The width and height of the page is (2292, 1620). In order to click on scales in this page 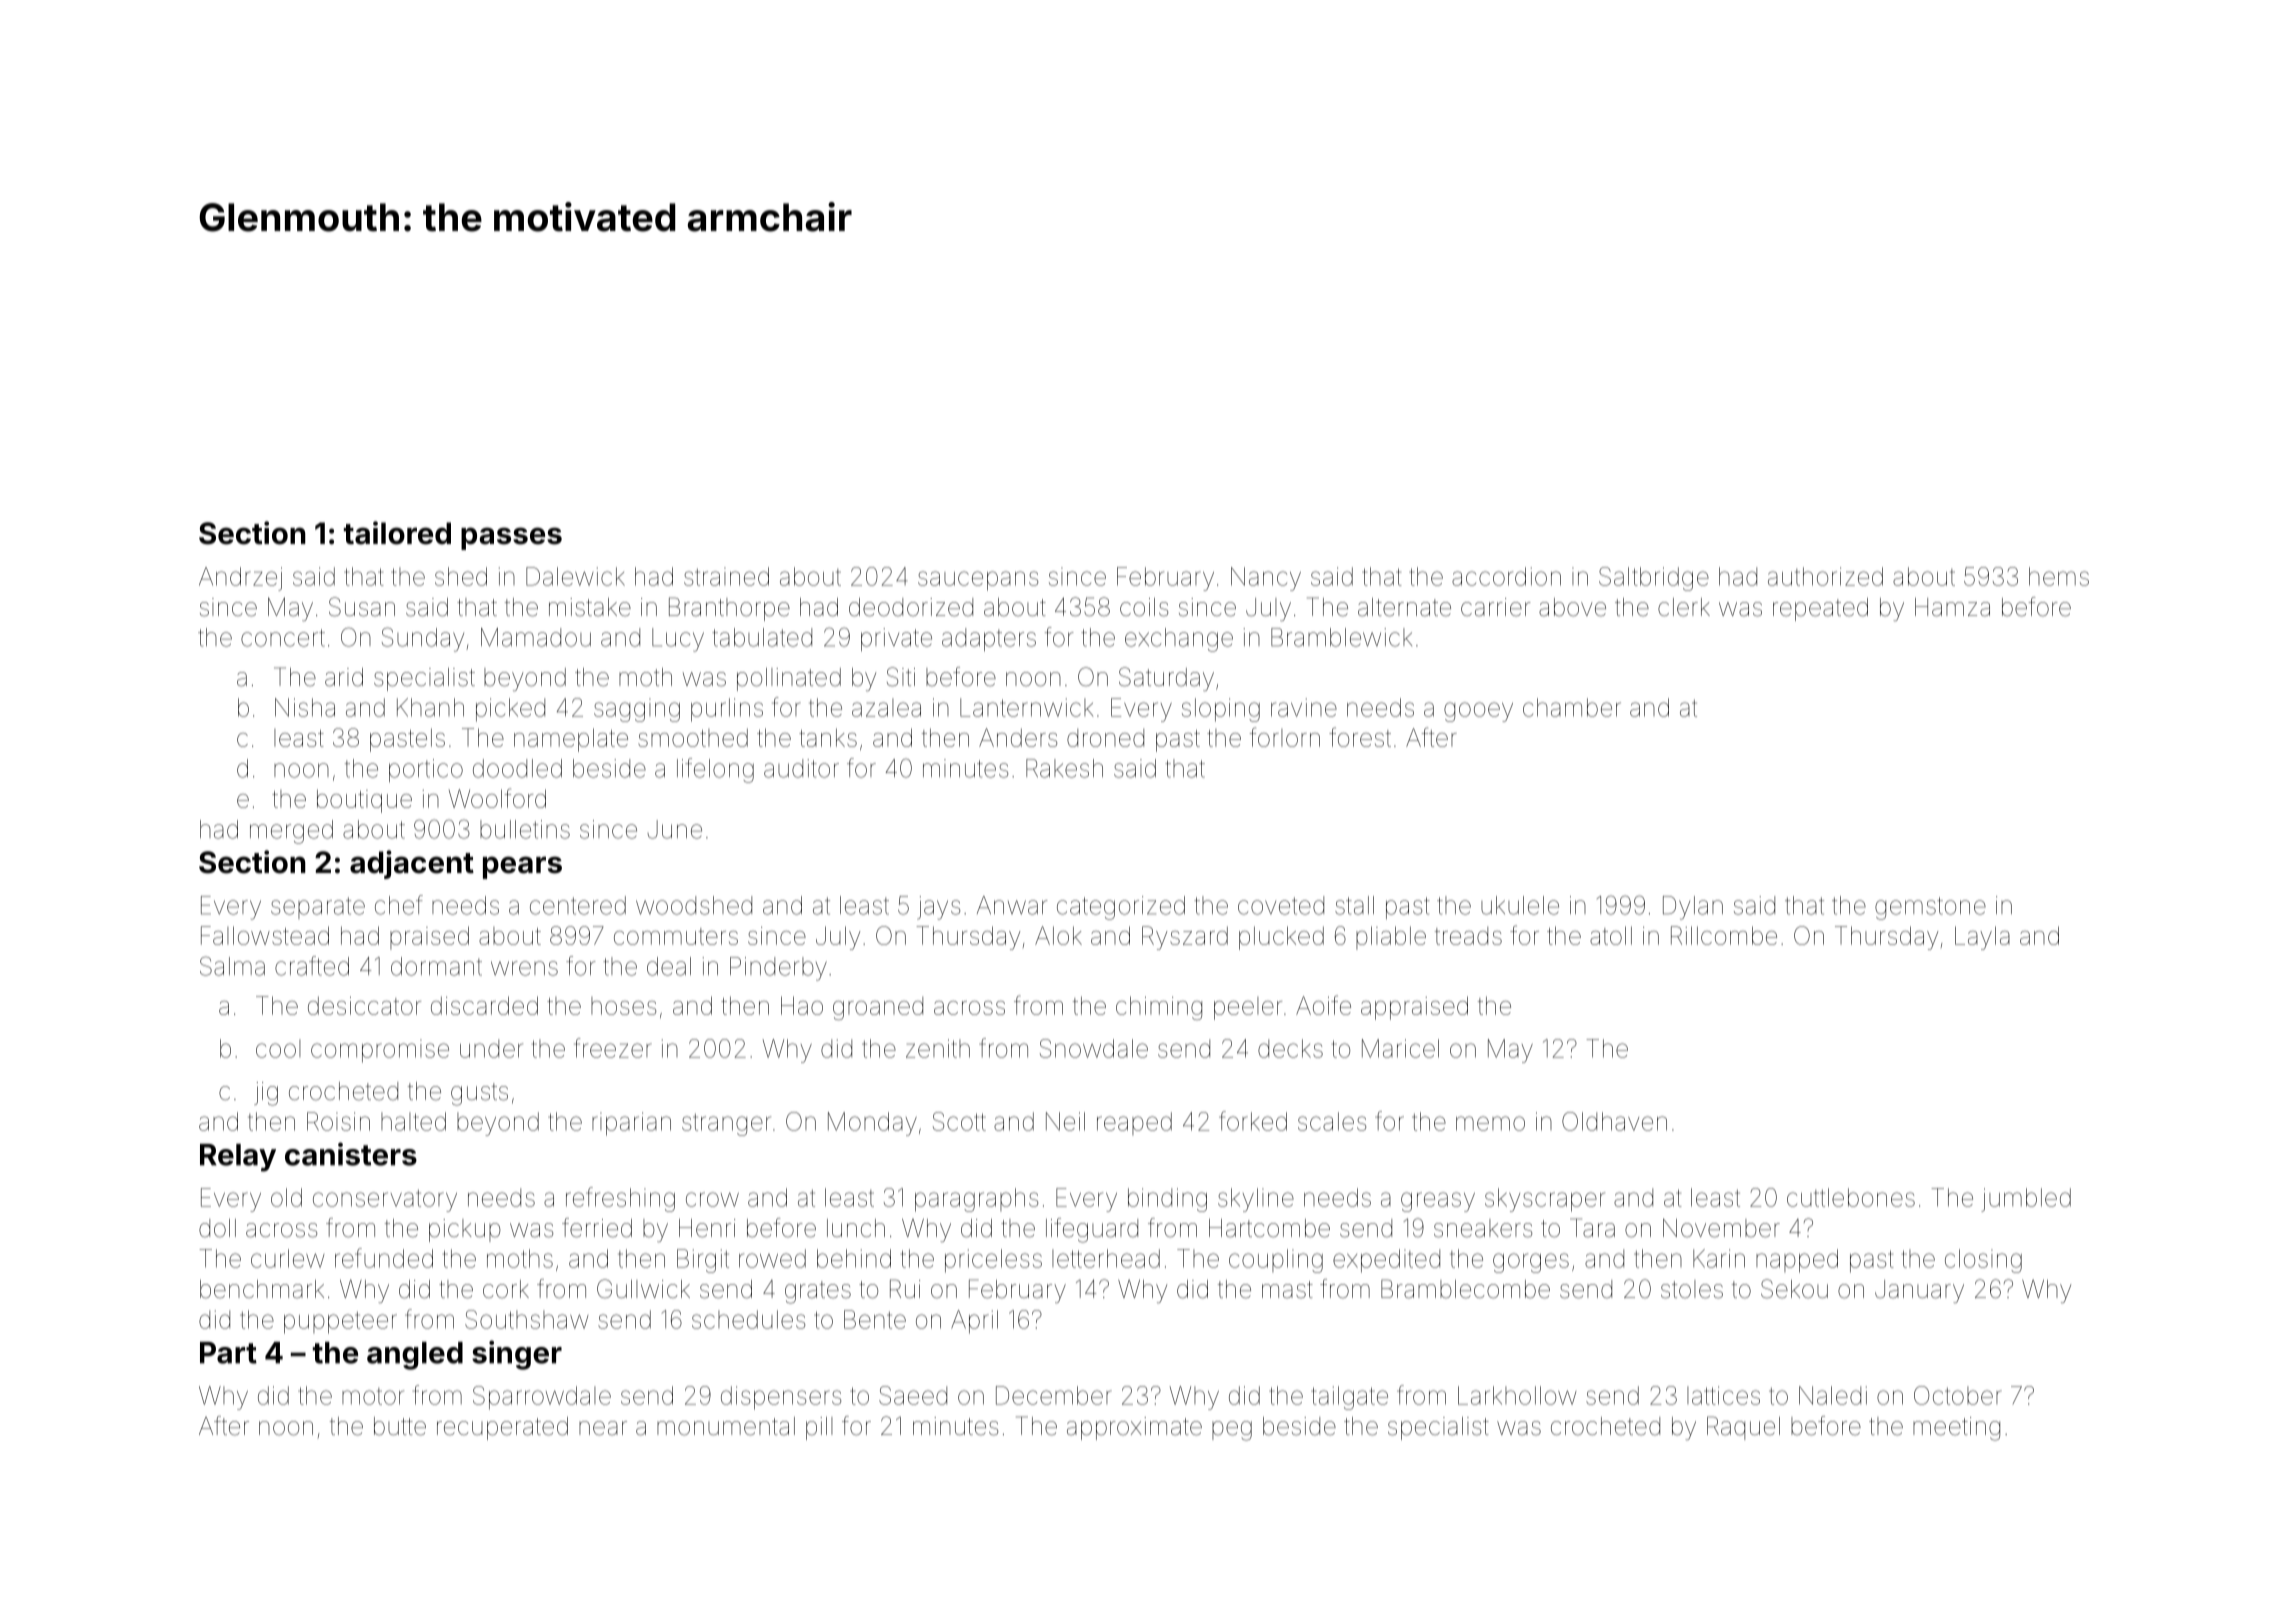, I will do `click(1332, 1121)`.
